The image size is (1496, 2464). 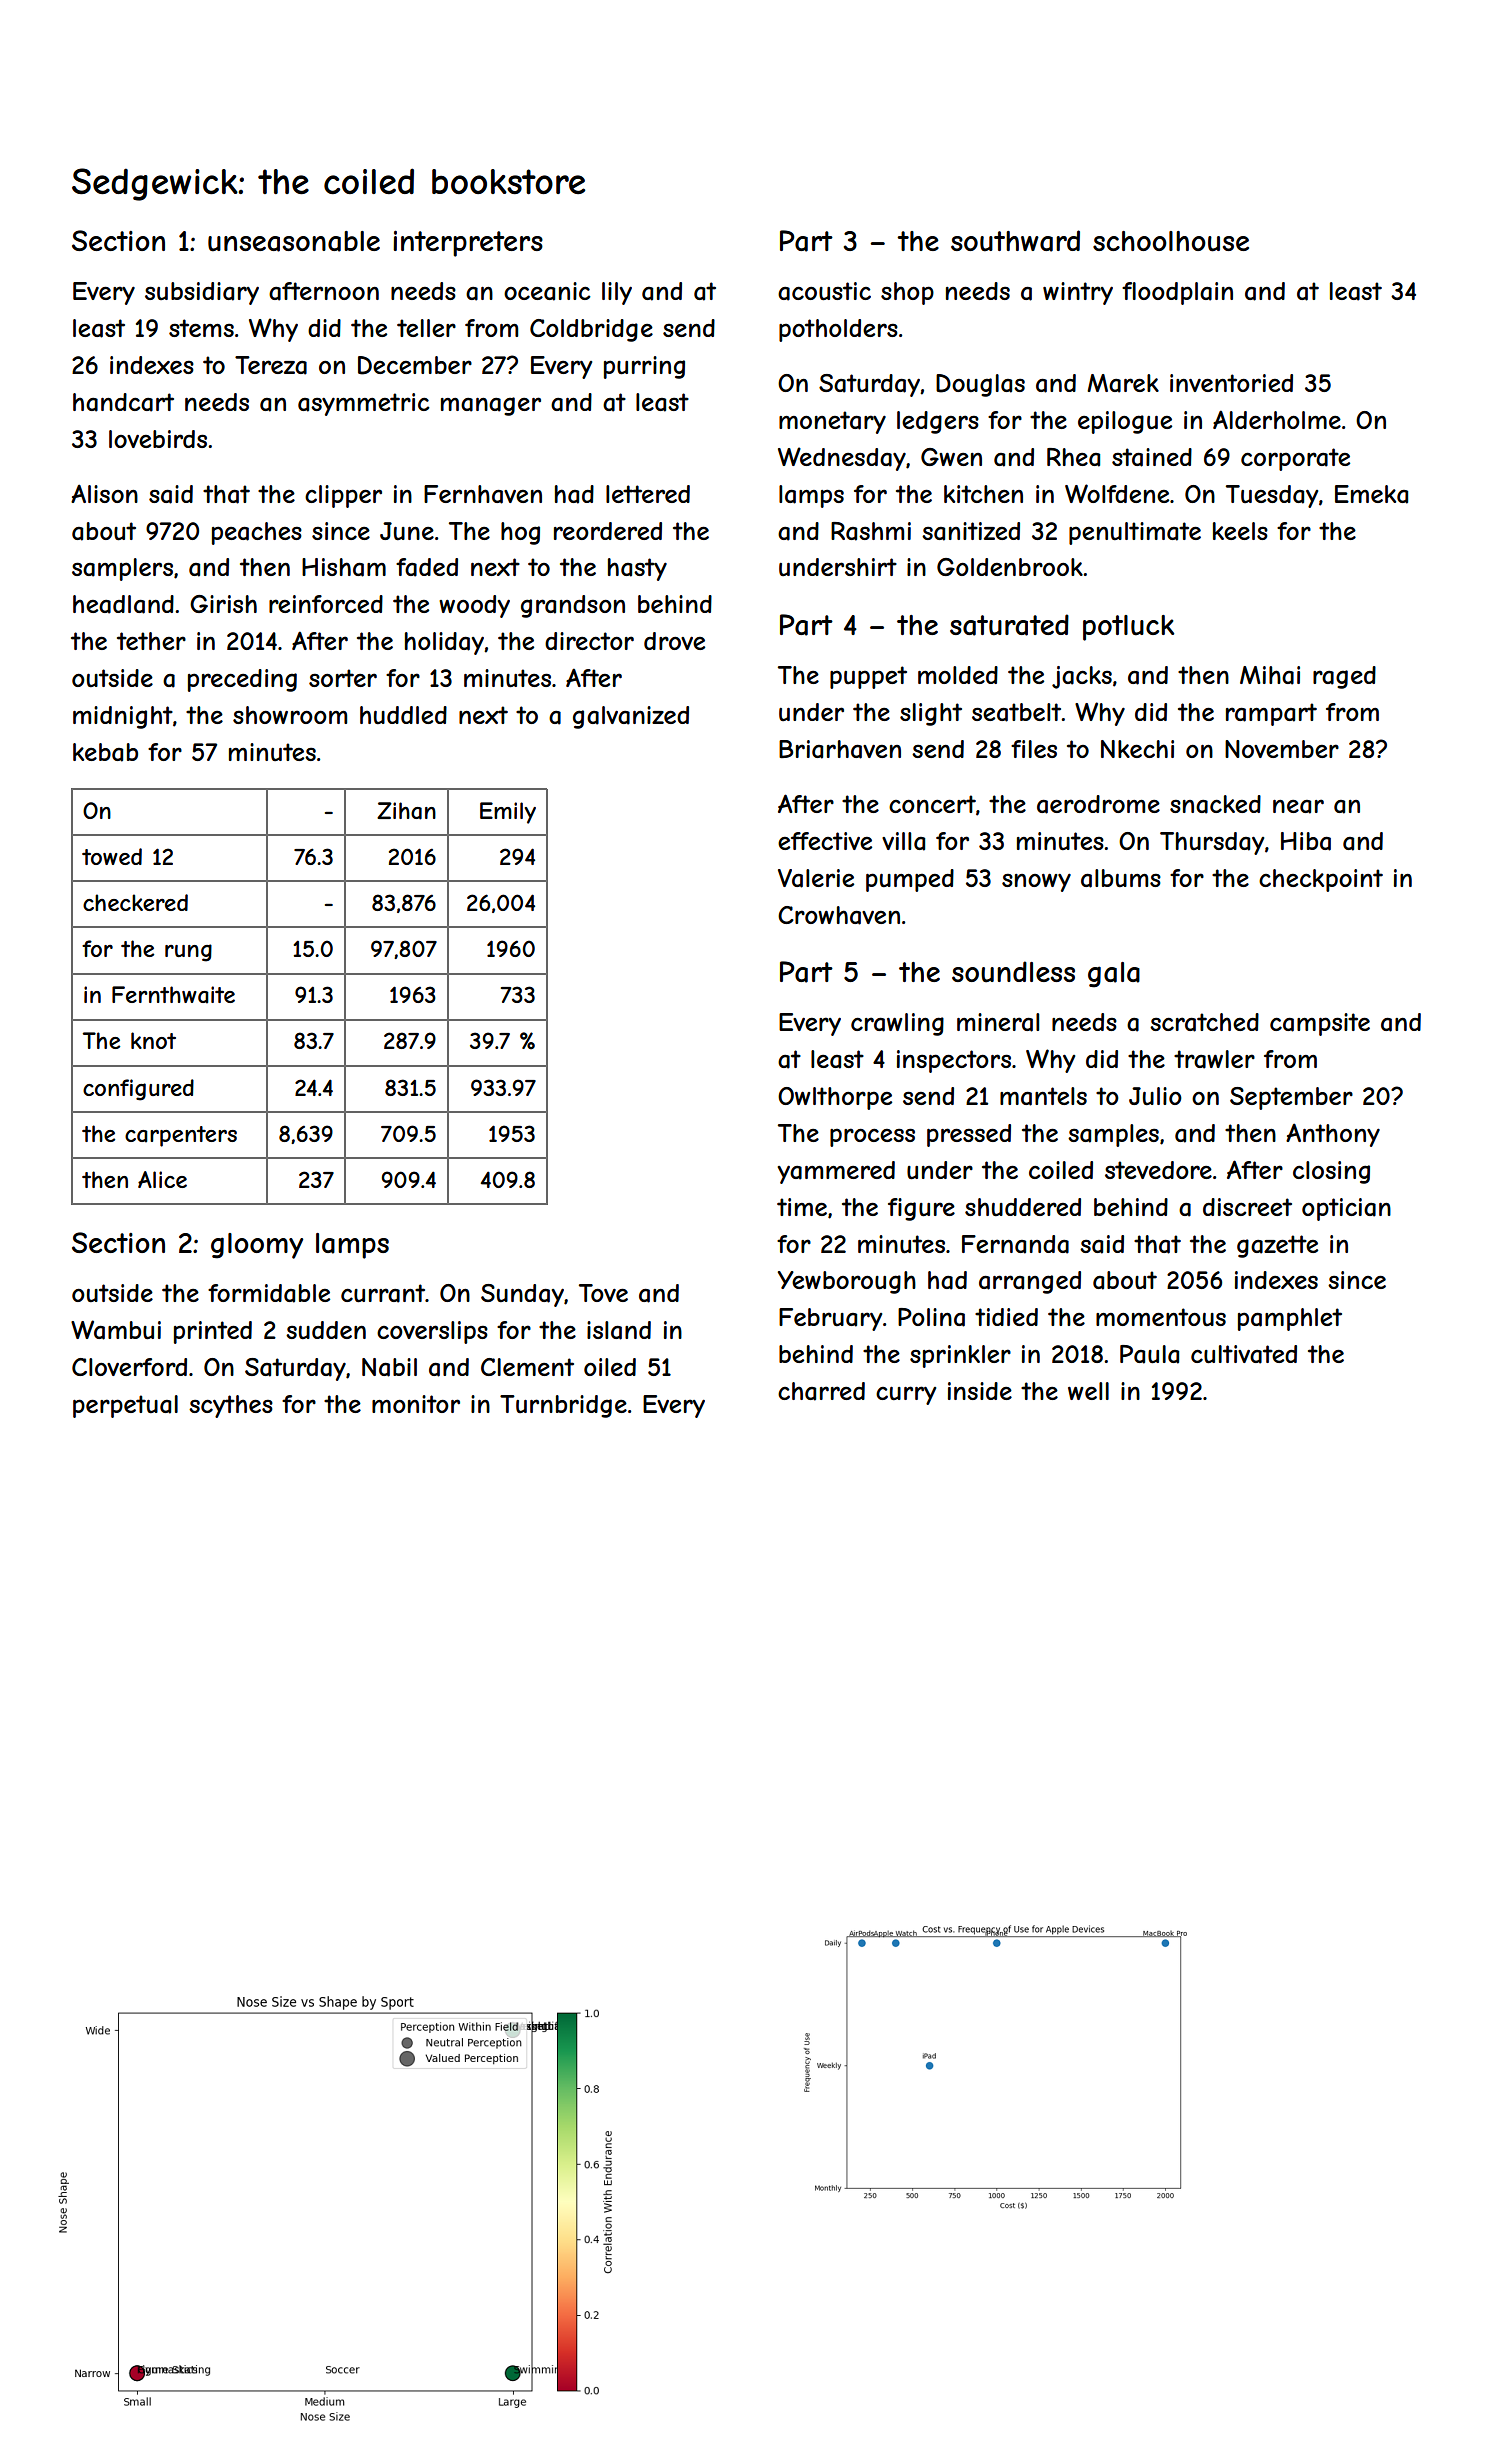 I want to click on Emeka, so click(x=1371, y=494).
